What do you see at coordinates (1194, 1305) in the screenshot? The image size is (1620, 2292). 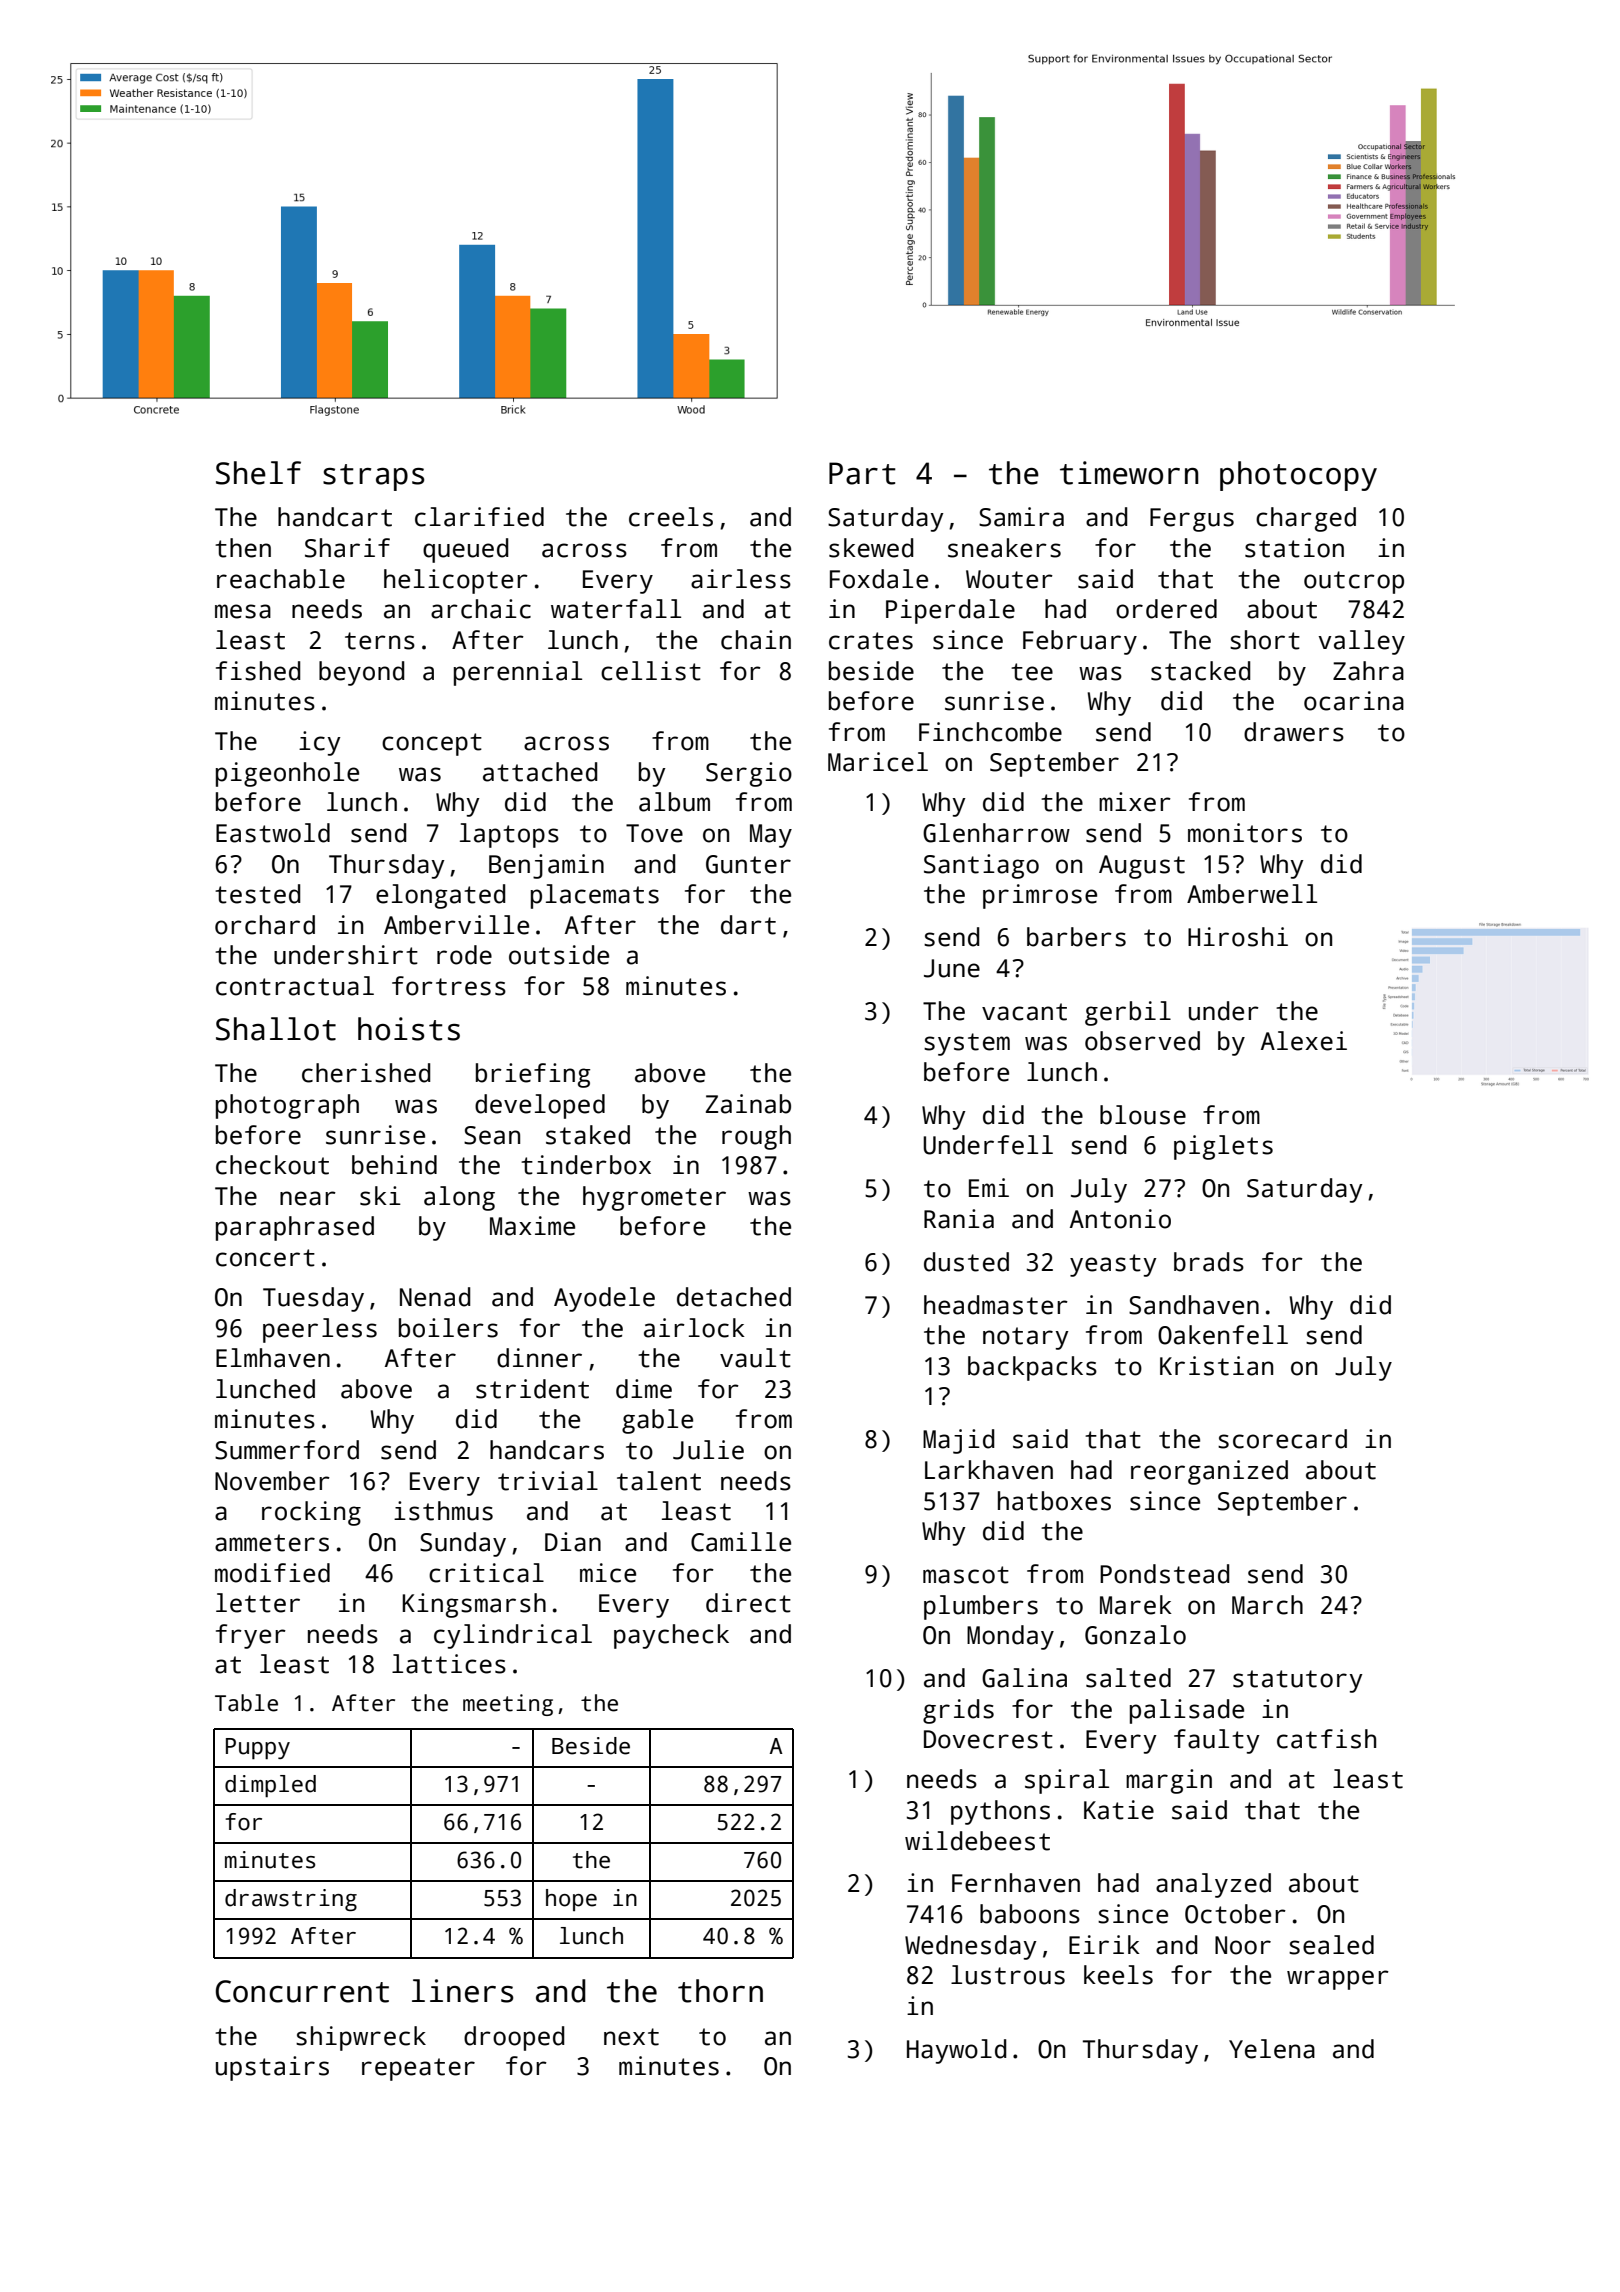 I see `Sandhaven` at bounding box center [1194, 1305].
